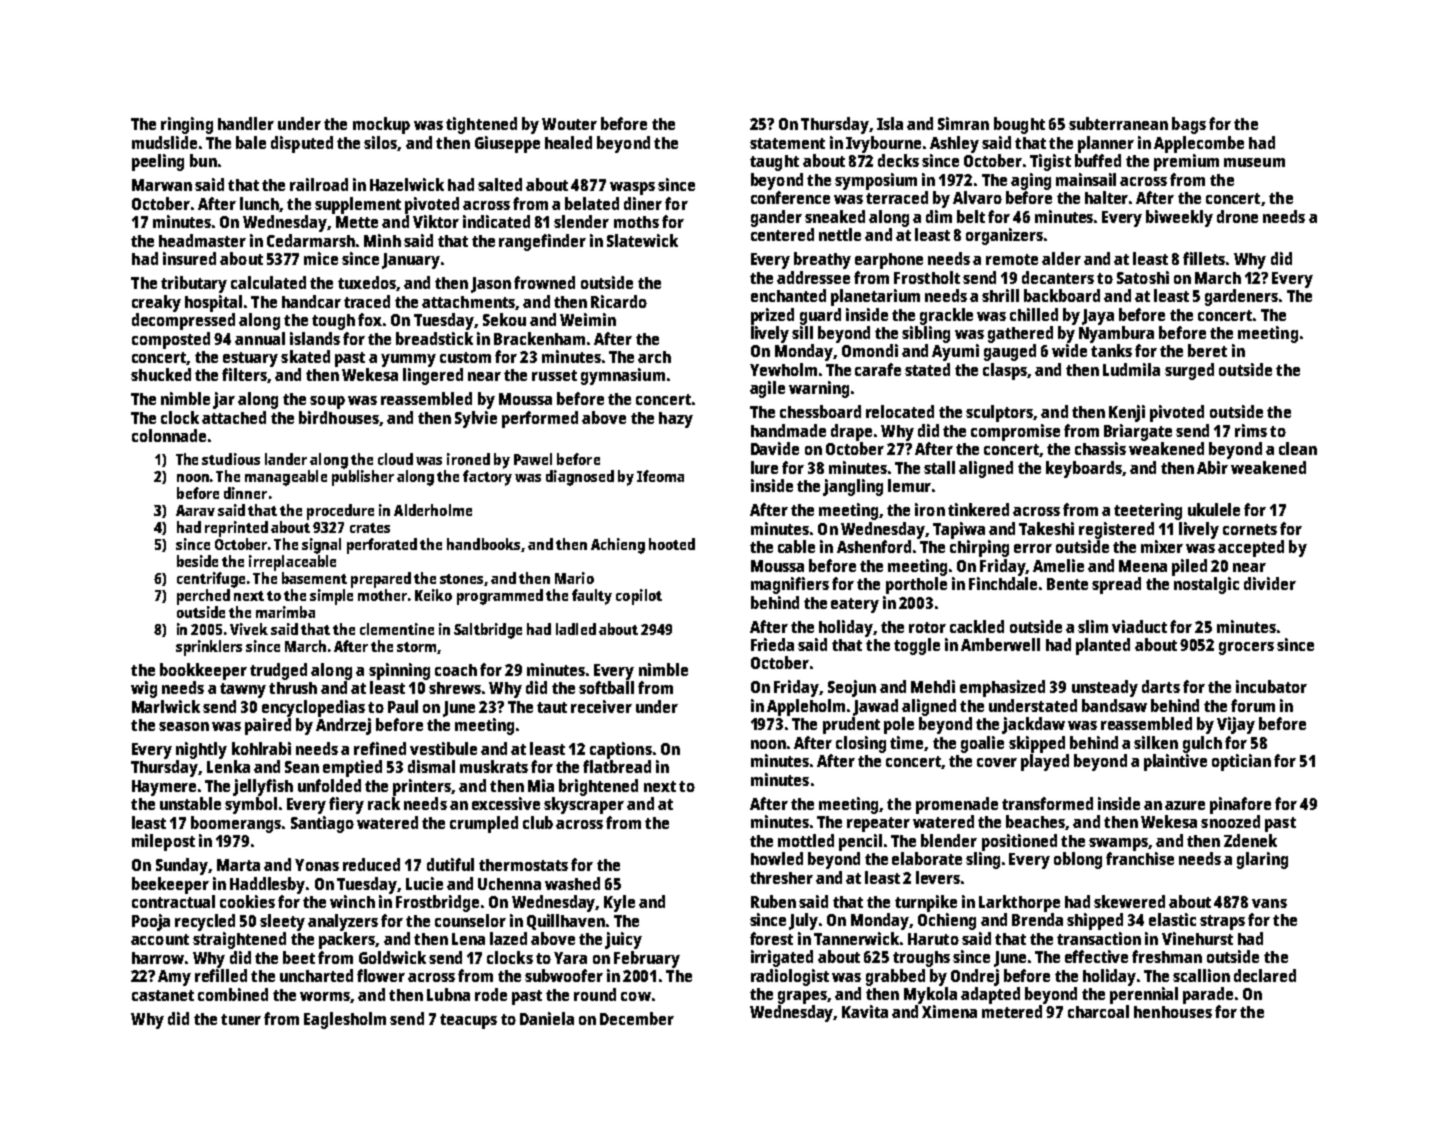 This screenshot has width=1450, height=1121. What do you see at coordinates (1019, 125) in the screenshot?
I see `bought` at bounding box center [1019, 125].
